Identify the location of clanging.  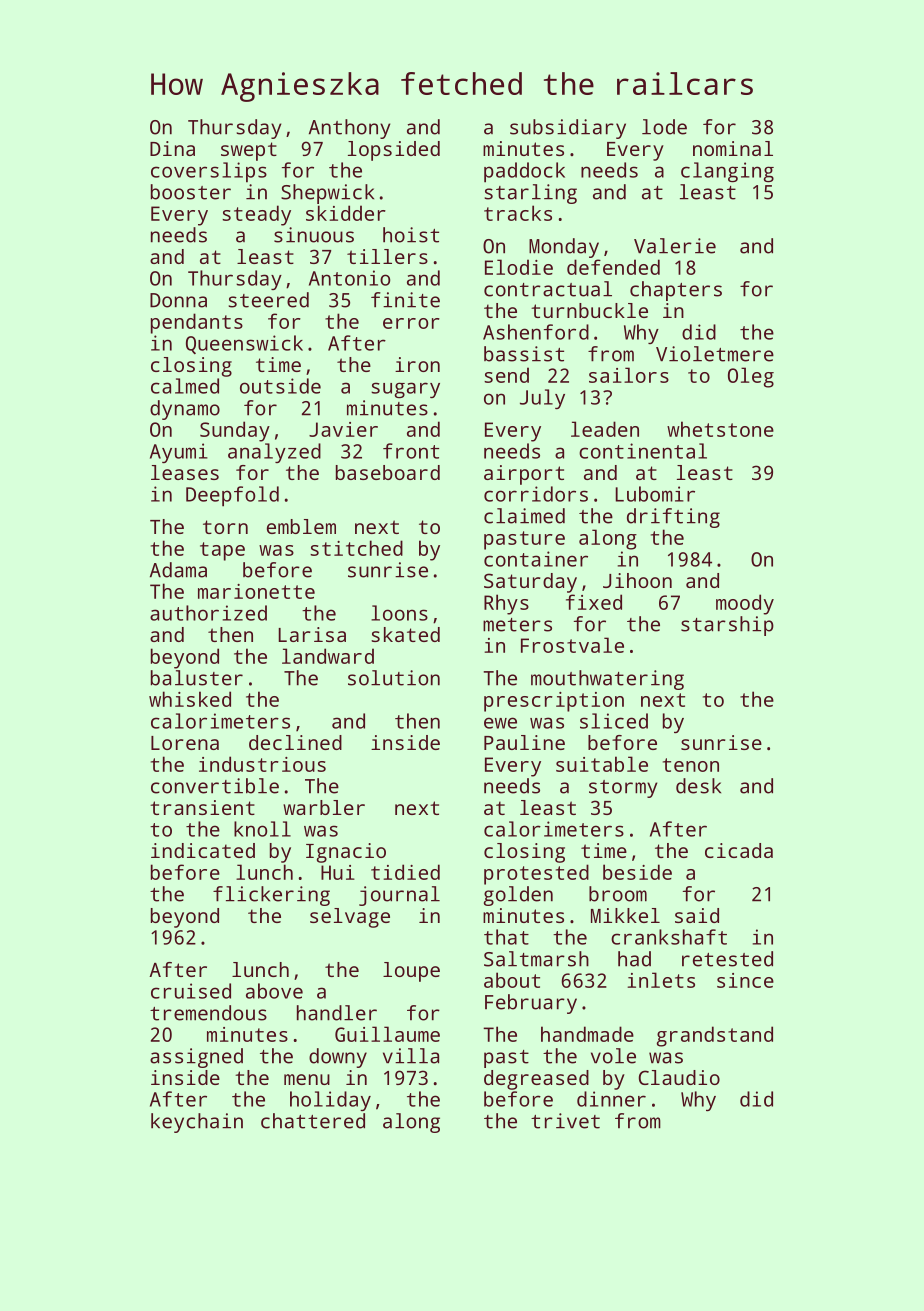
(727, 172).
